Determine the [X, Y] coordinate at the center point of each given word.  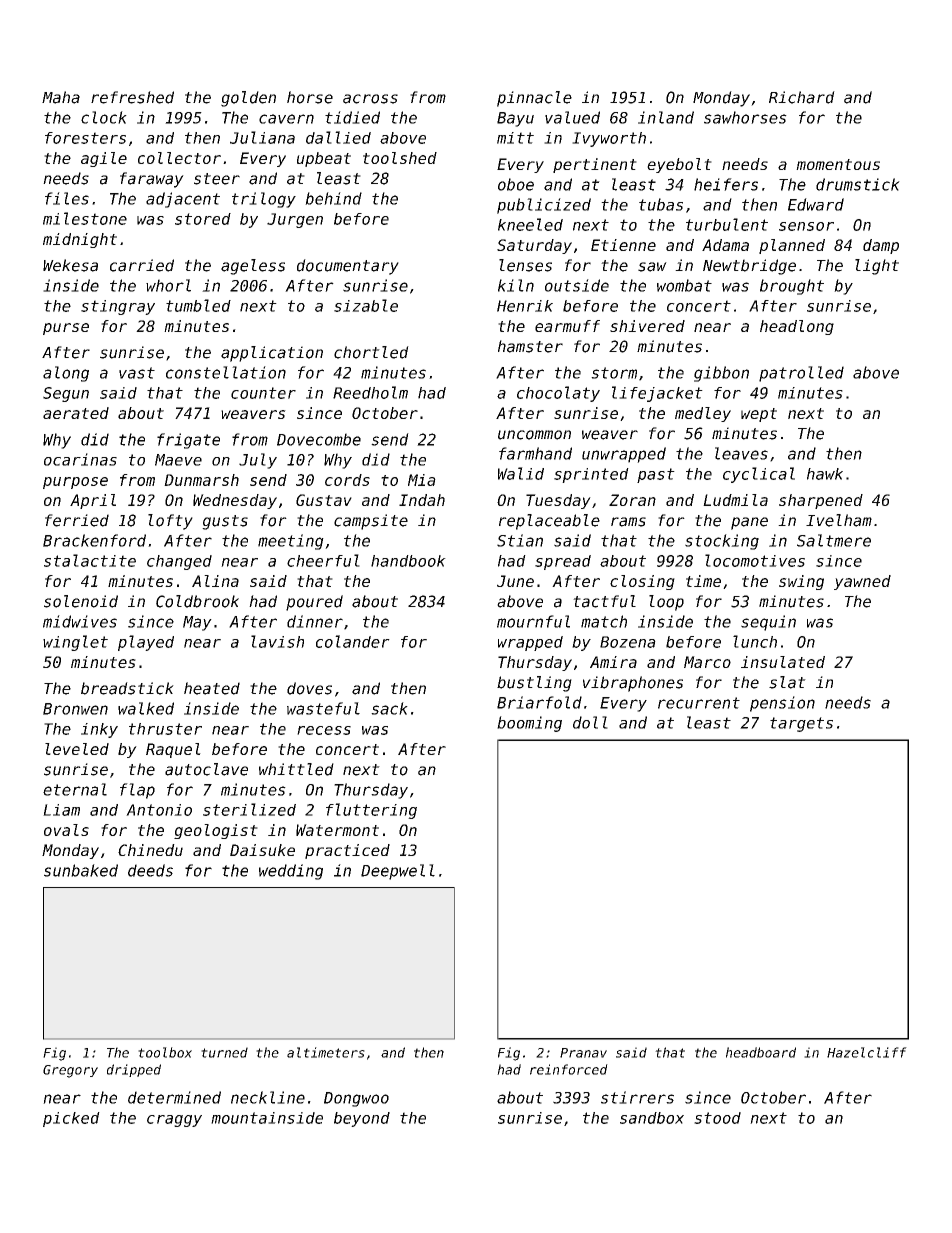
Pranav [583, 1053]
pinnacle [534, 99]
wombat [684, 285]
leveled [77, 749]
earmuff [567, 326]
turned [224, 1052]
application [272, 354]
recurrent [699, 703]
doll [590, 722]
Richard [802, 97]
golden [248, 99]
